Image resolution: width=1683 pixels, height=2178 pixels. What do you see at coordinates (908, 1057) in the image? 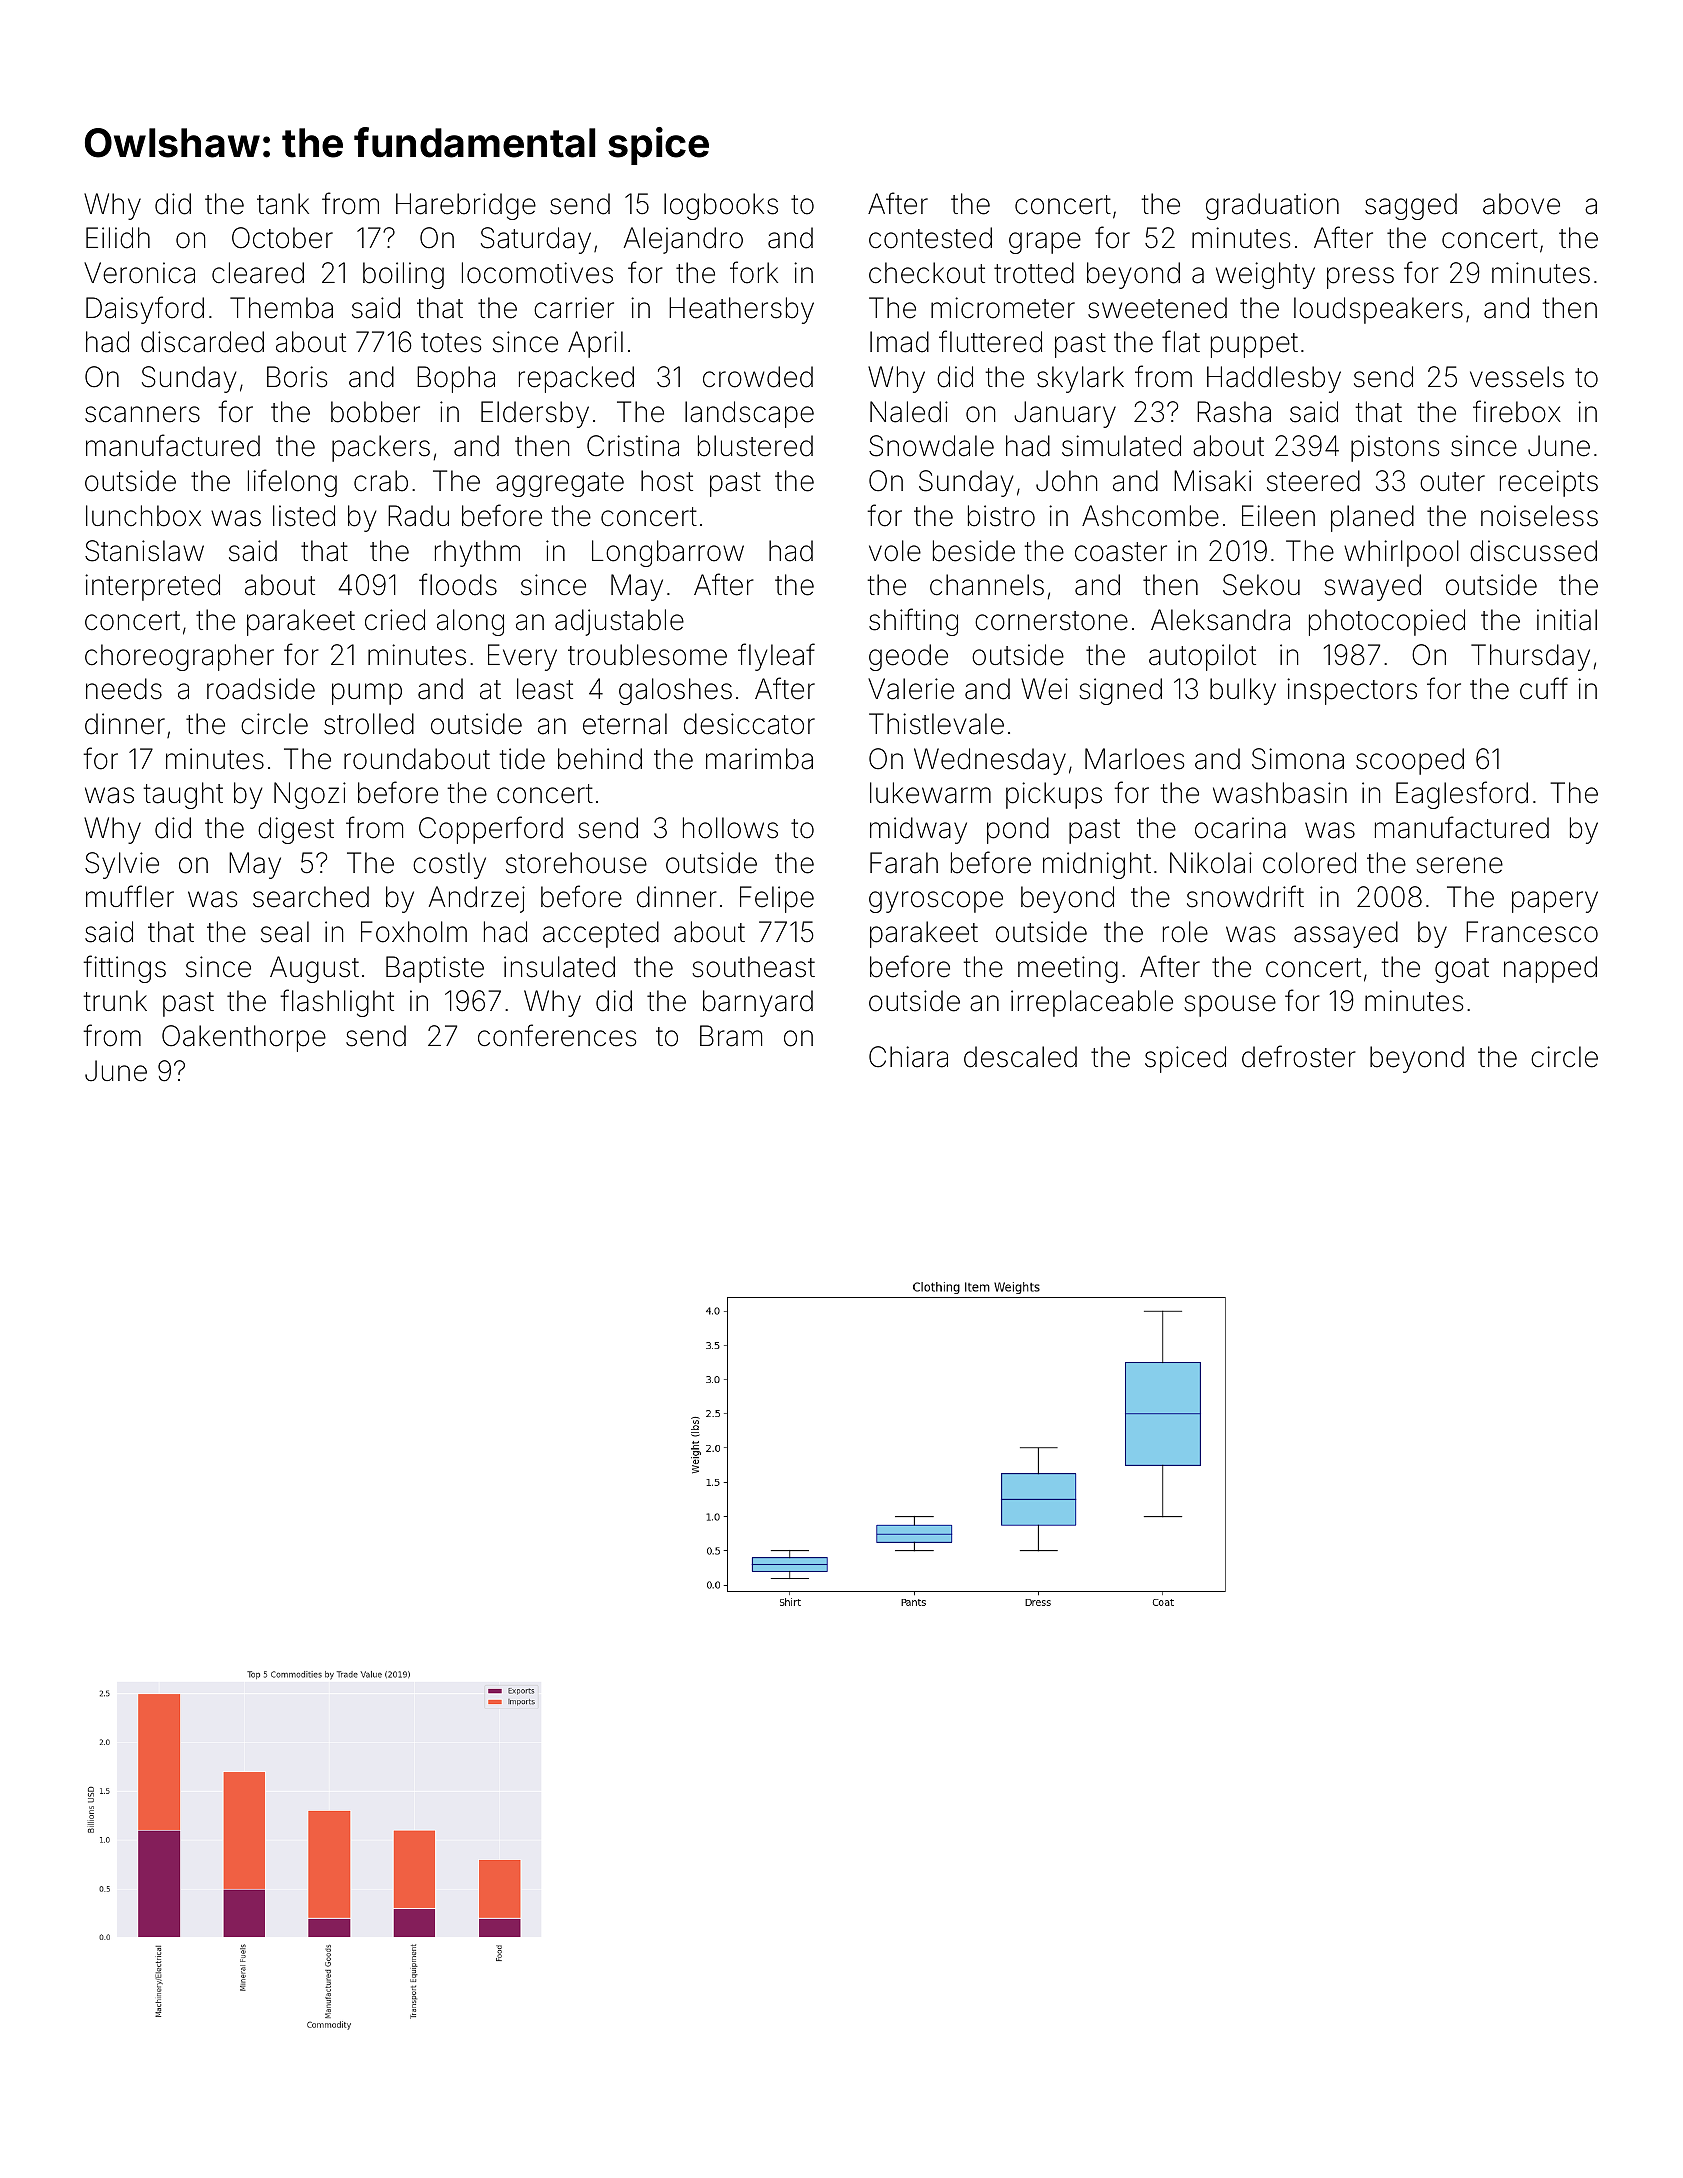
I see `Chiara` at bounding box center [908, 1057].
